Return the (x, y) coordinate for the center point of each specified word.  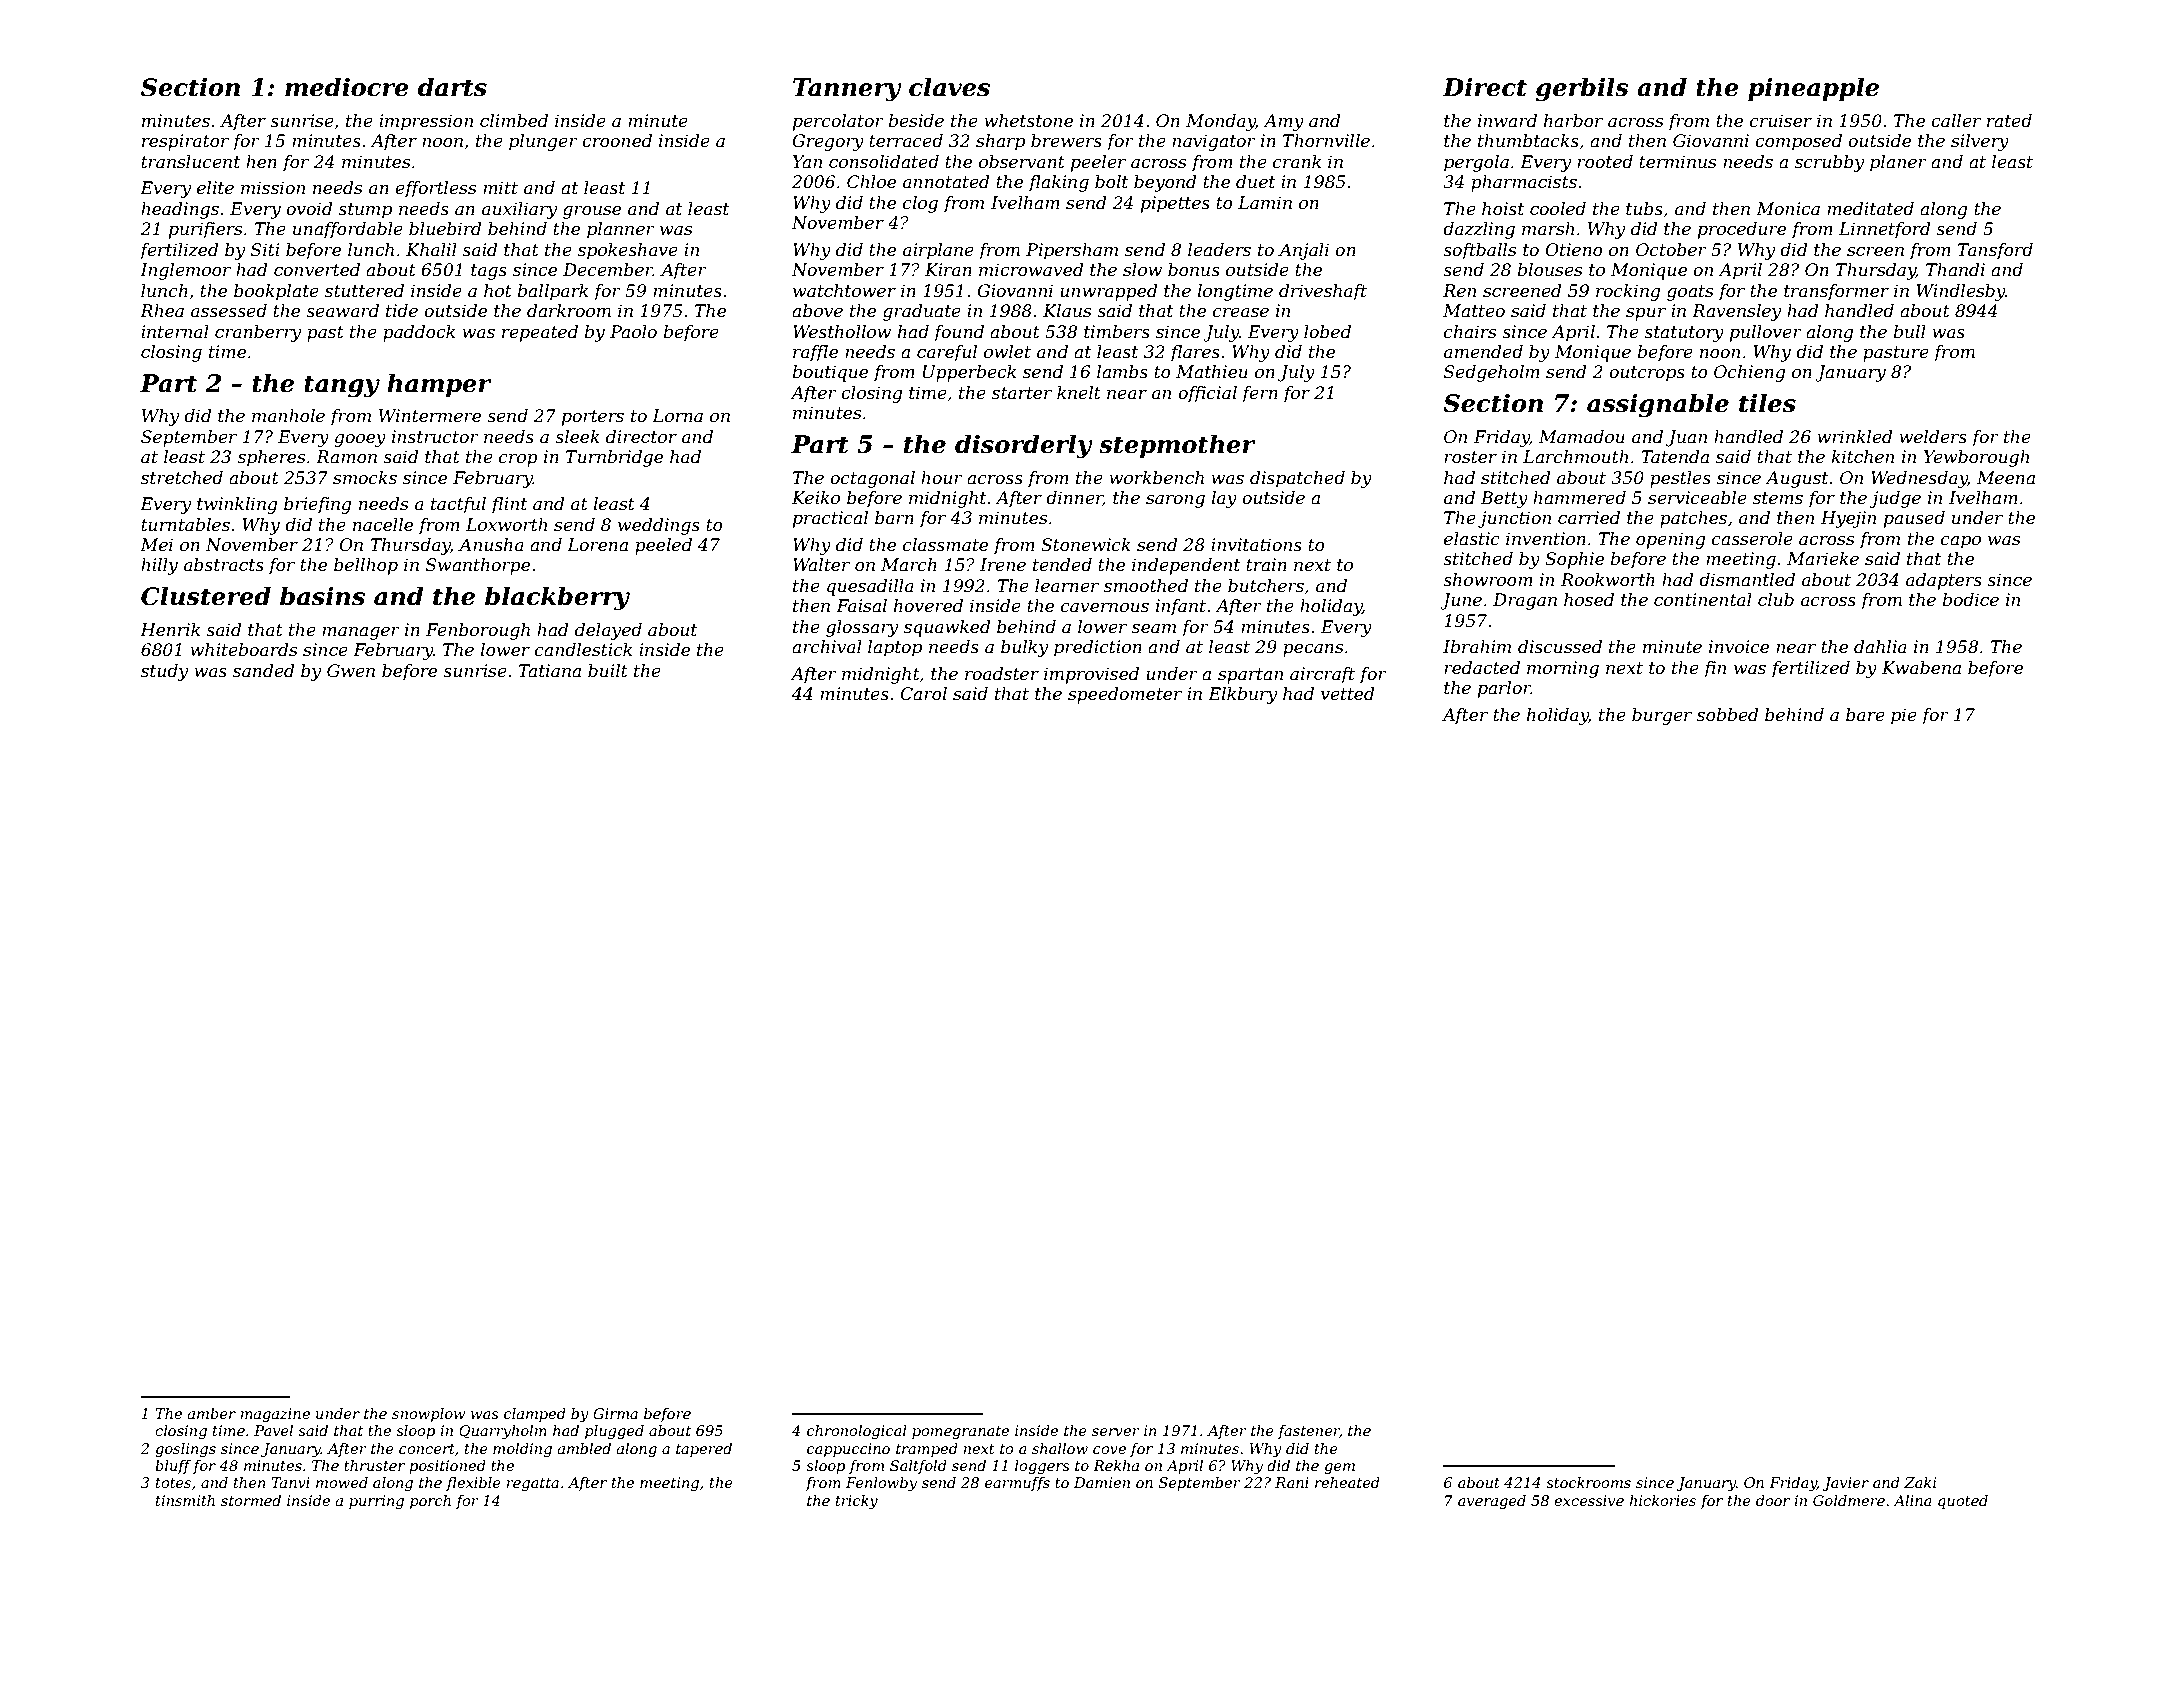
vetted (1348, 694)
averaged (1492, 1502)
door (1773, 1500)
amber (212, 1413)
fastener (1309, 1432)
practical (830, 519)
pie (1904, 716)
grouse (592, 212)
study (164, 672)
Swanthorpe (478, 566)
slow (1142, 270)
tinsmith (185, 1500)
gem (1339, 1468)
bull (1909, 331)
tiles (1767, 403)
